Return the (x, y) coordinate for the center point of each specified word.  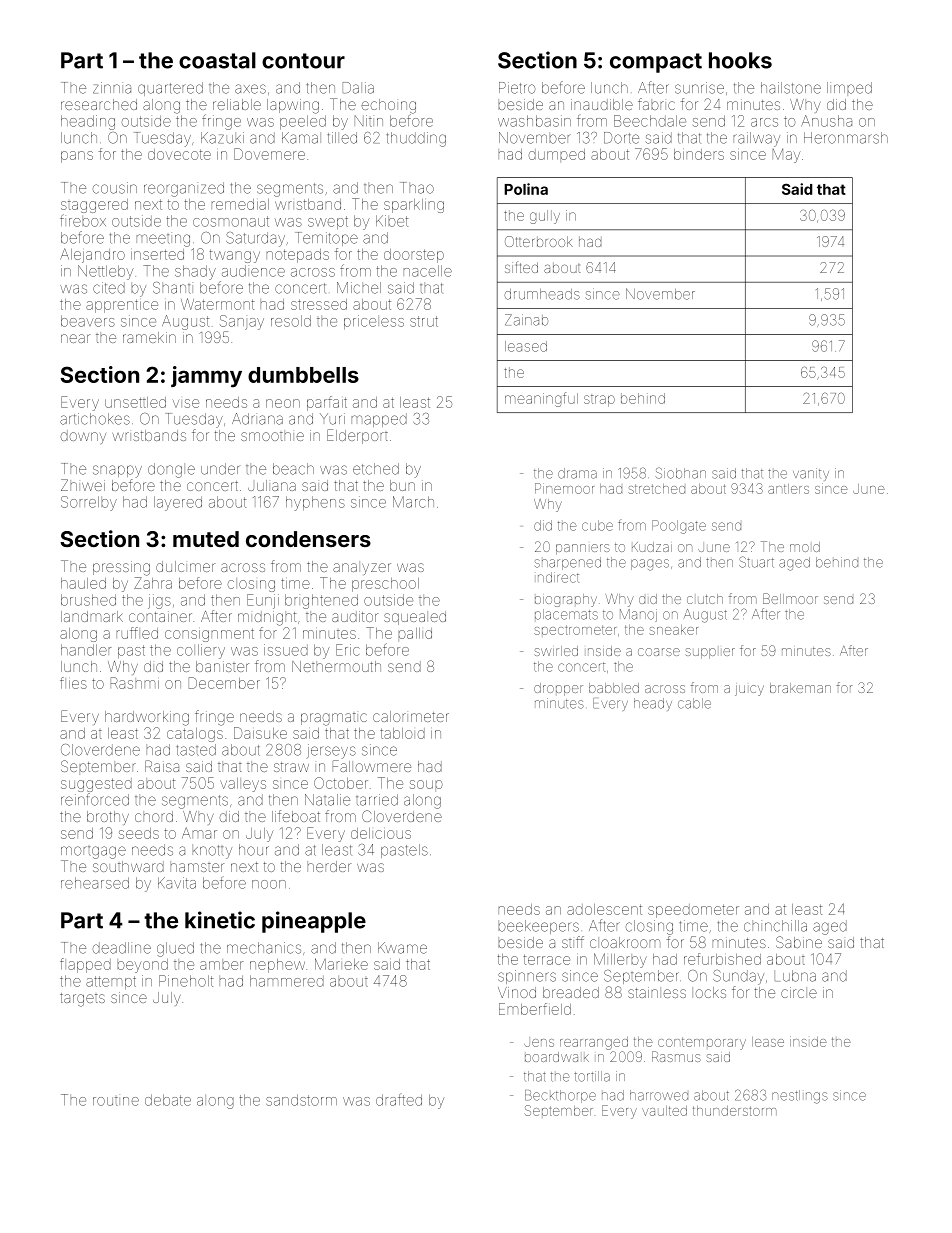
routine (116, 1101)
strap (599, 401)
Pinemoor (564, 488)
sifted (521, 267)
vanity (811, 474)
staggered (94, 206)
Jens (539, 1043)
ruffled (137, 633)
